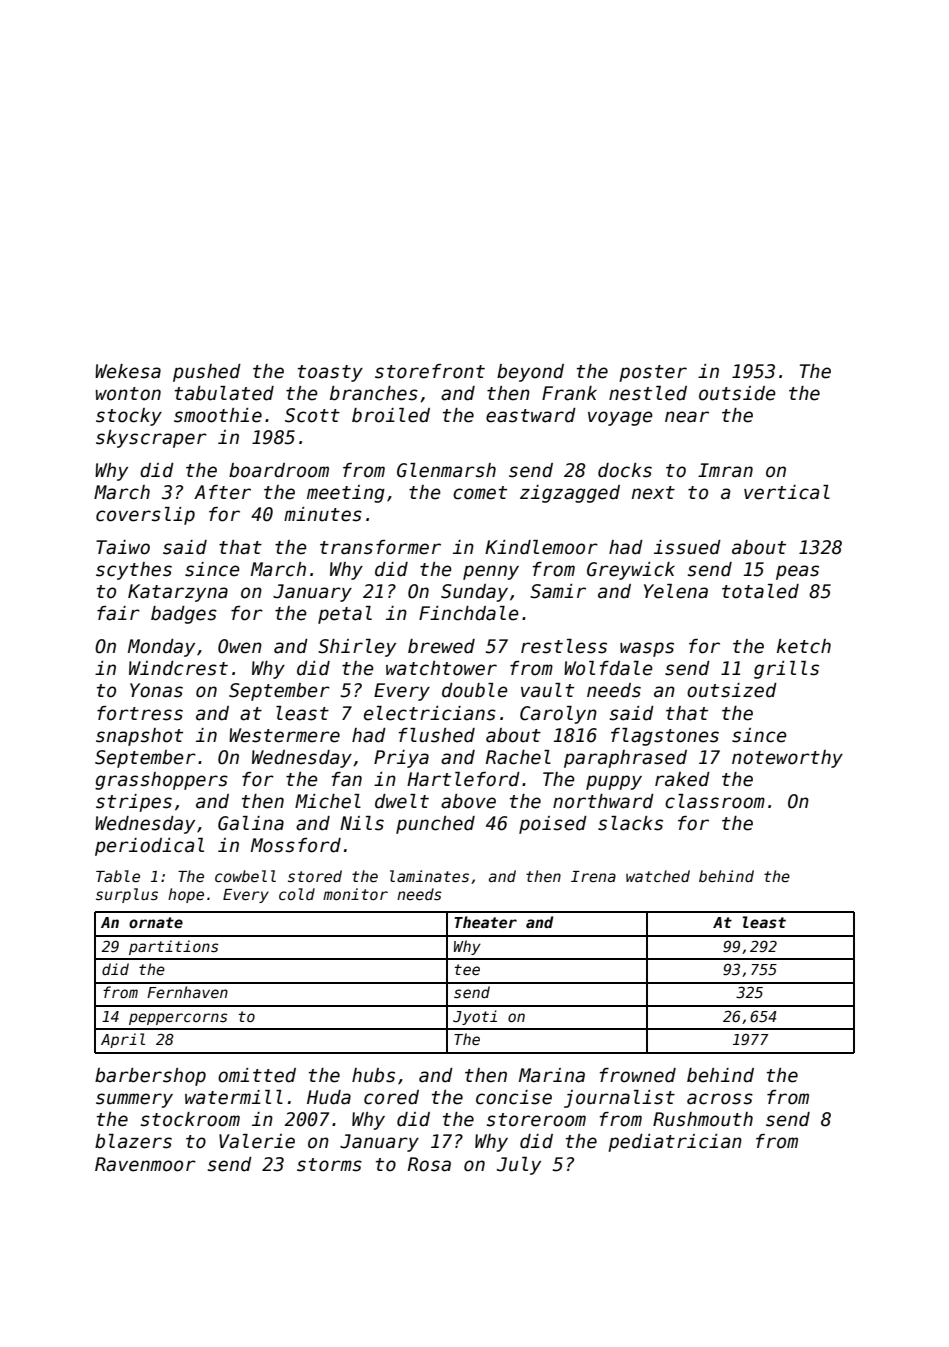 This document has width=949, height=1347. I want to click on monitor, so click(355, 894).
